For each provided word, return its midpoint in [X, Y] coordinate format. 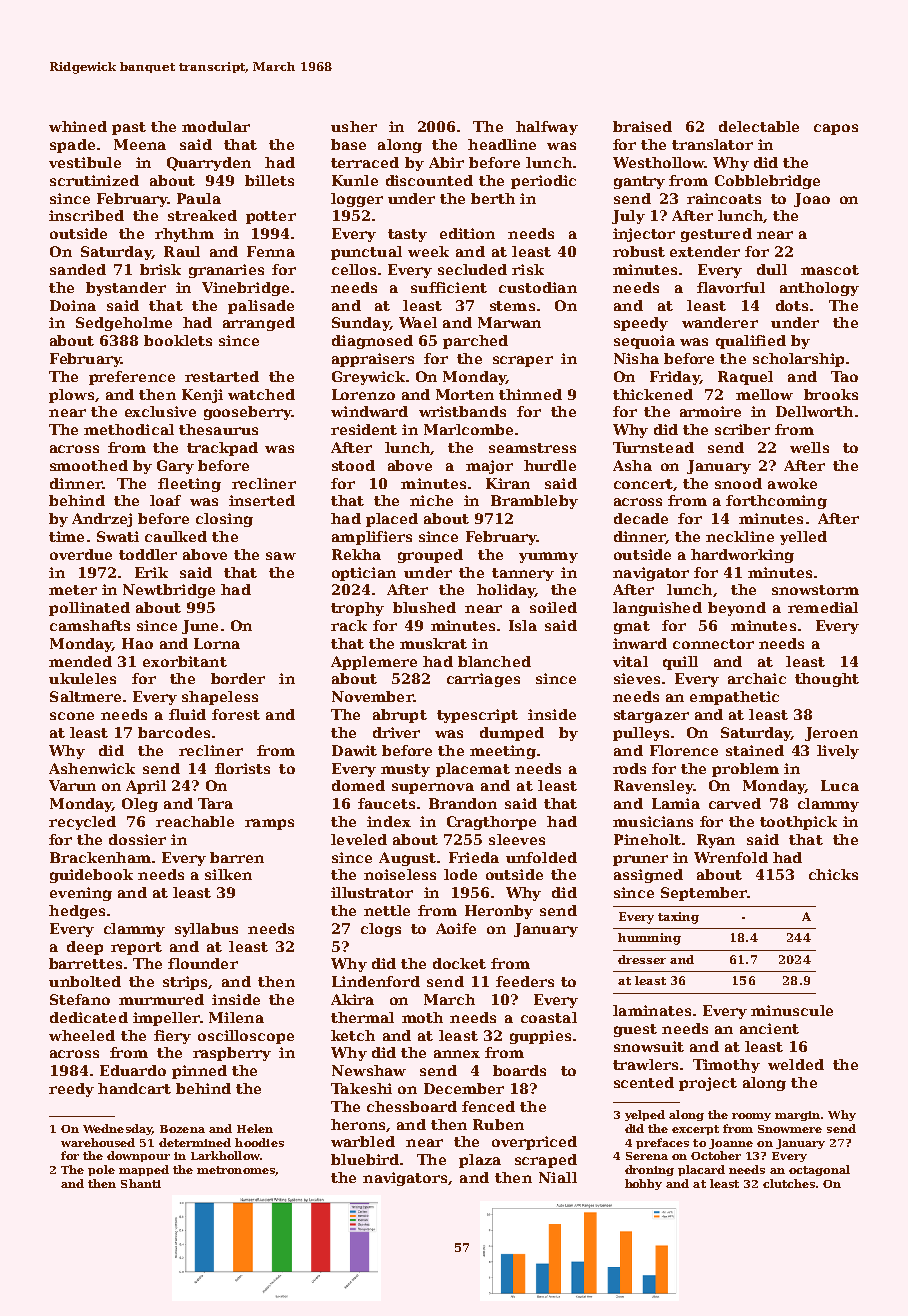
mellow [764, 394]
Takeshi [361, 1088]
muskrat [433, 643]
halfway [547, 128]
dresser [642, 959]
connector [713, 644]
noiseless [400, 874]
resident [364, 429]
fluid [187, 714]
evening [81, 894]
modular [216, 126]
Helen [255, 1128]
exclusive [160, 411]
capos [836, 129]
